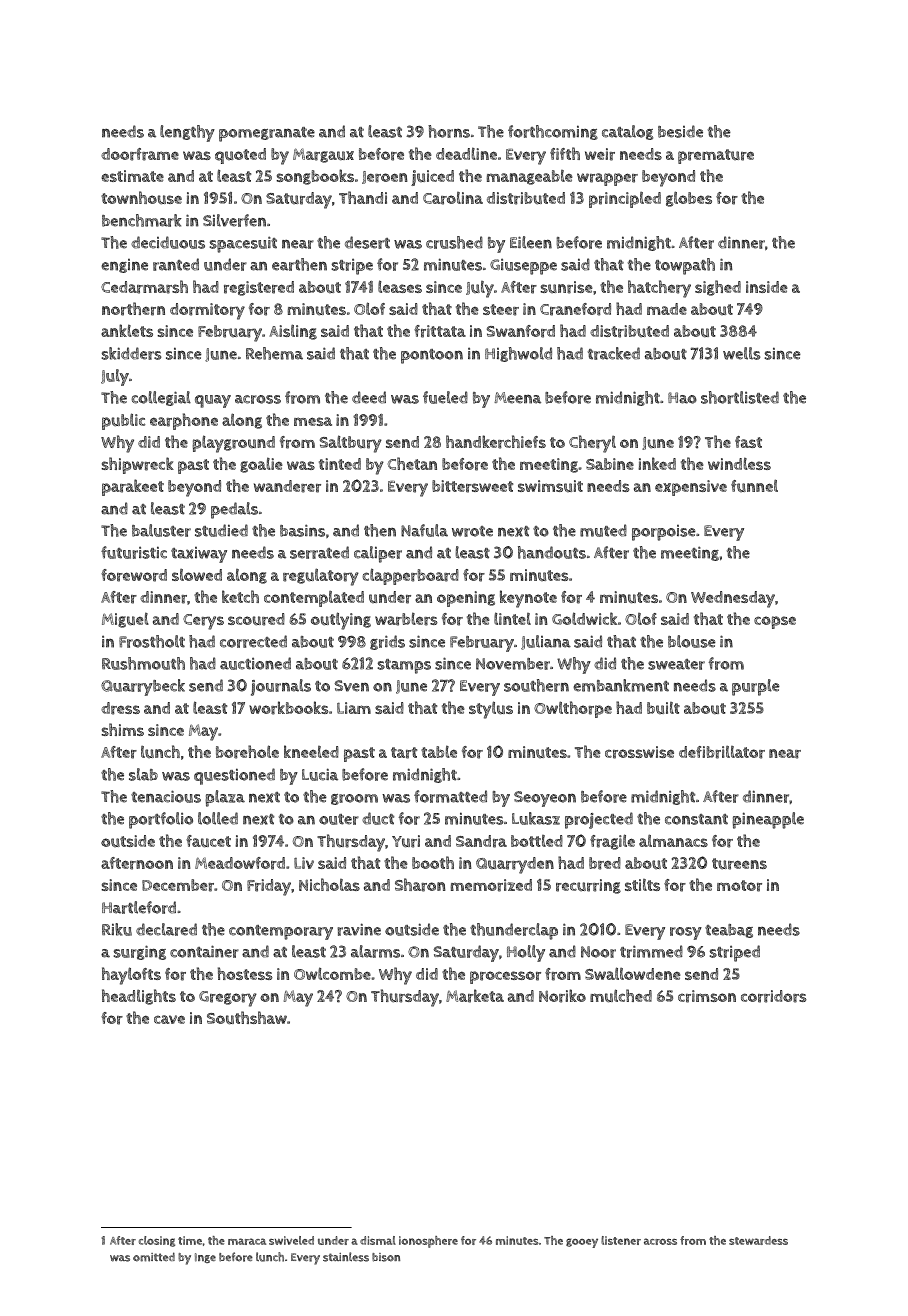 Image resolution: width=908 pixels, height=1316 pixels. Describe the element at coordinates (329, 884) in the screenshot. I see `Nicholas` at that location.
